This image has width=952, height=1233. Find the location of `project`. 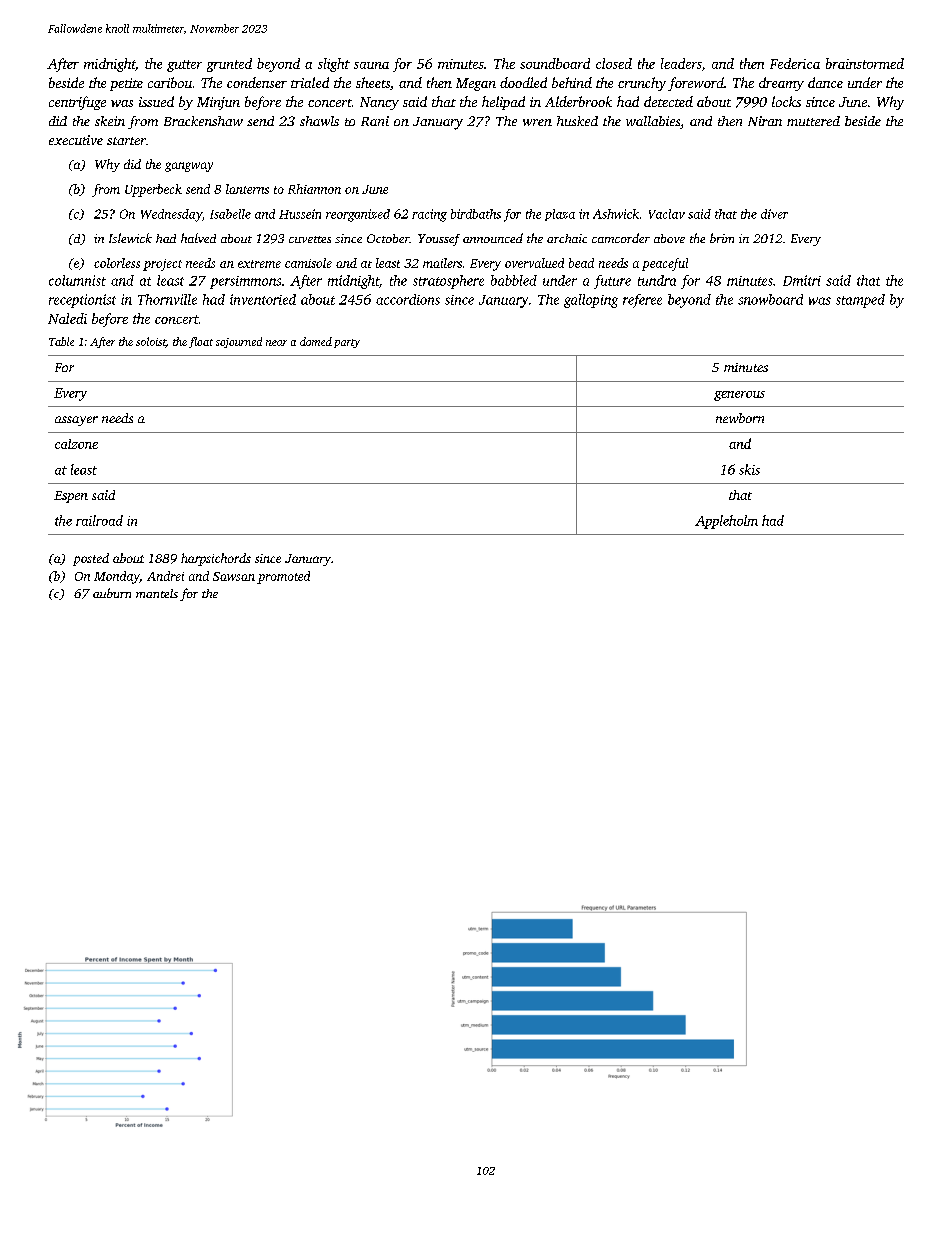

project is located at coordinates (162, 265).
